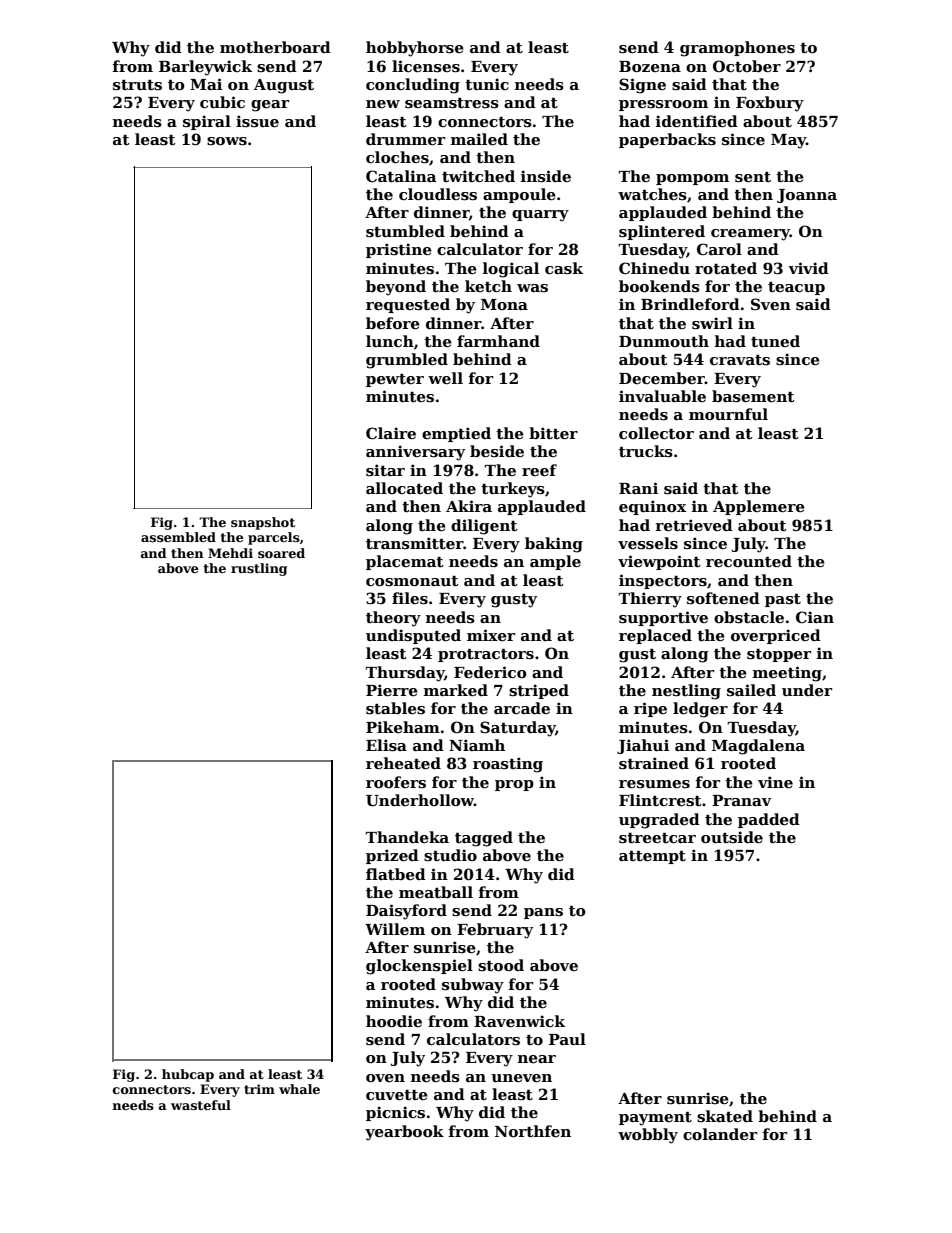 This screenshot has height=1233, width=952. I want to click on hobbyhorse, so click(415, 49).
